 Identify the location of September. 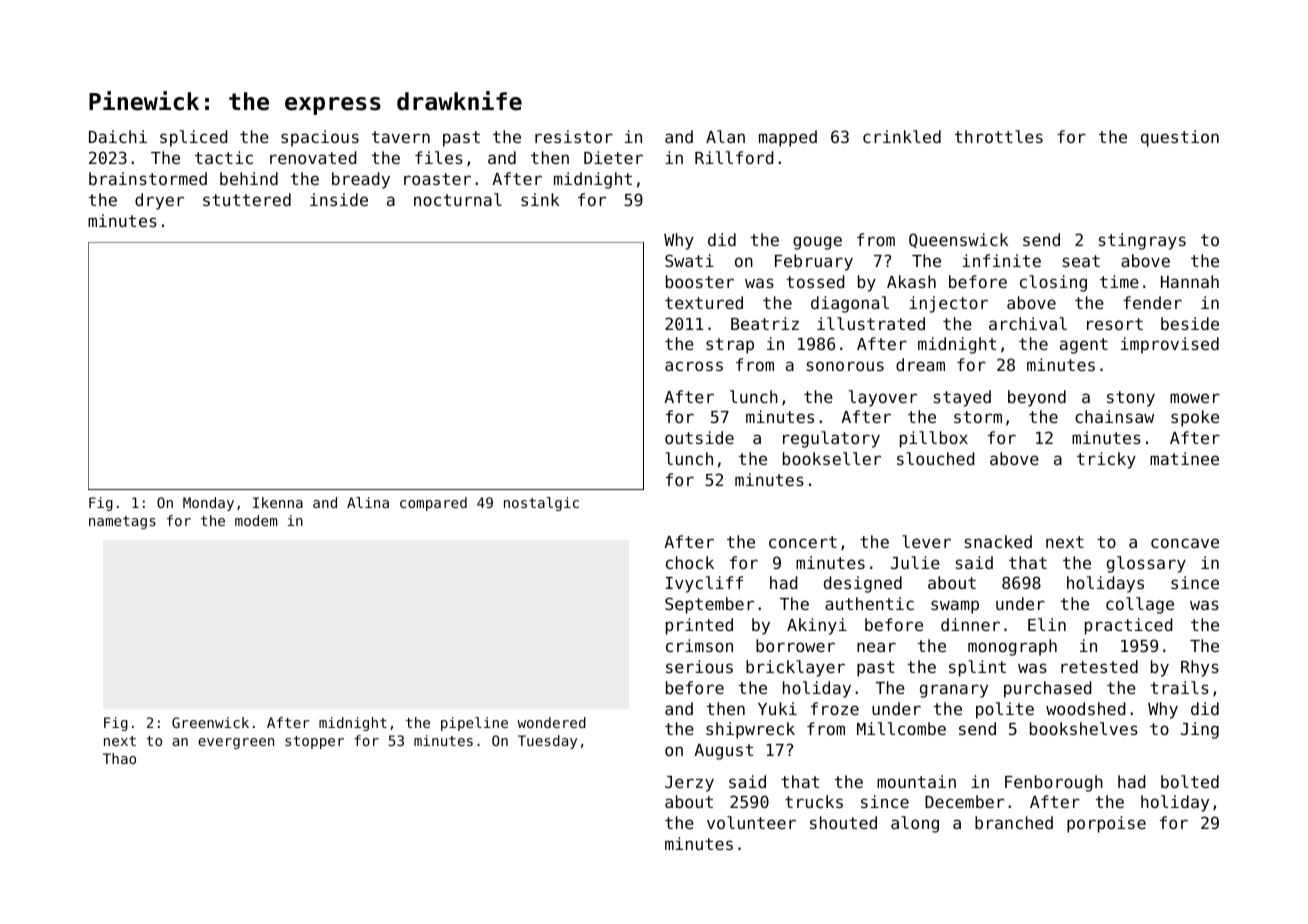
(709, 605).
